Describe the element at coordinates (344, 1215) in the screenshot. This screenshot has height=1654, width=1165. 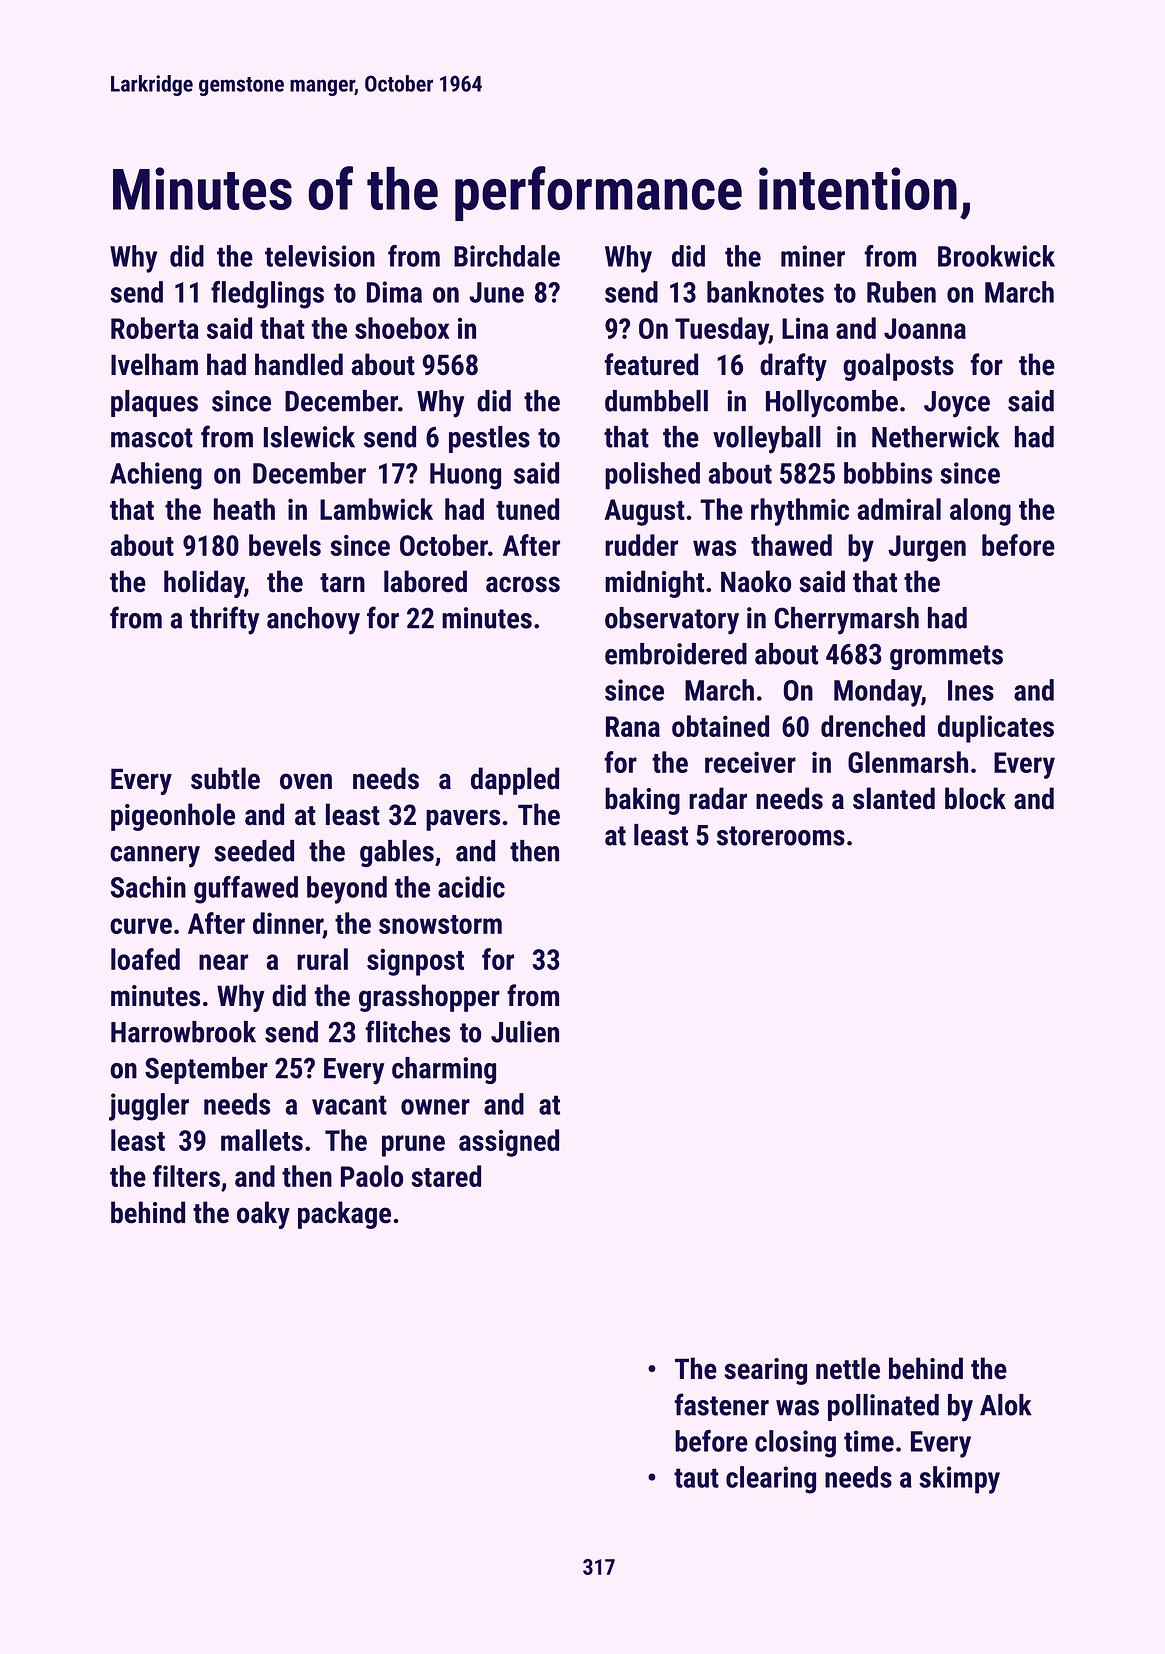
I see `package` at that location.
